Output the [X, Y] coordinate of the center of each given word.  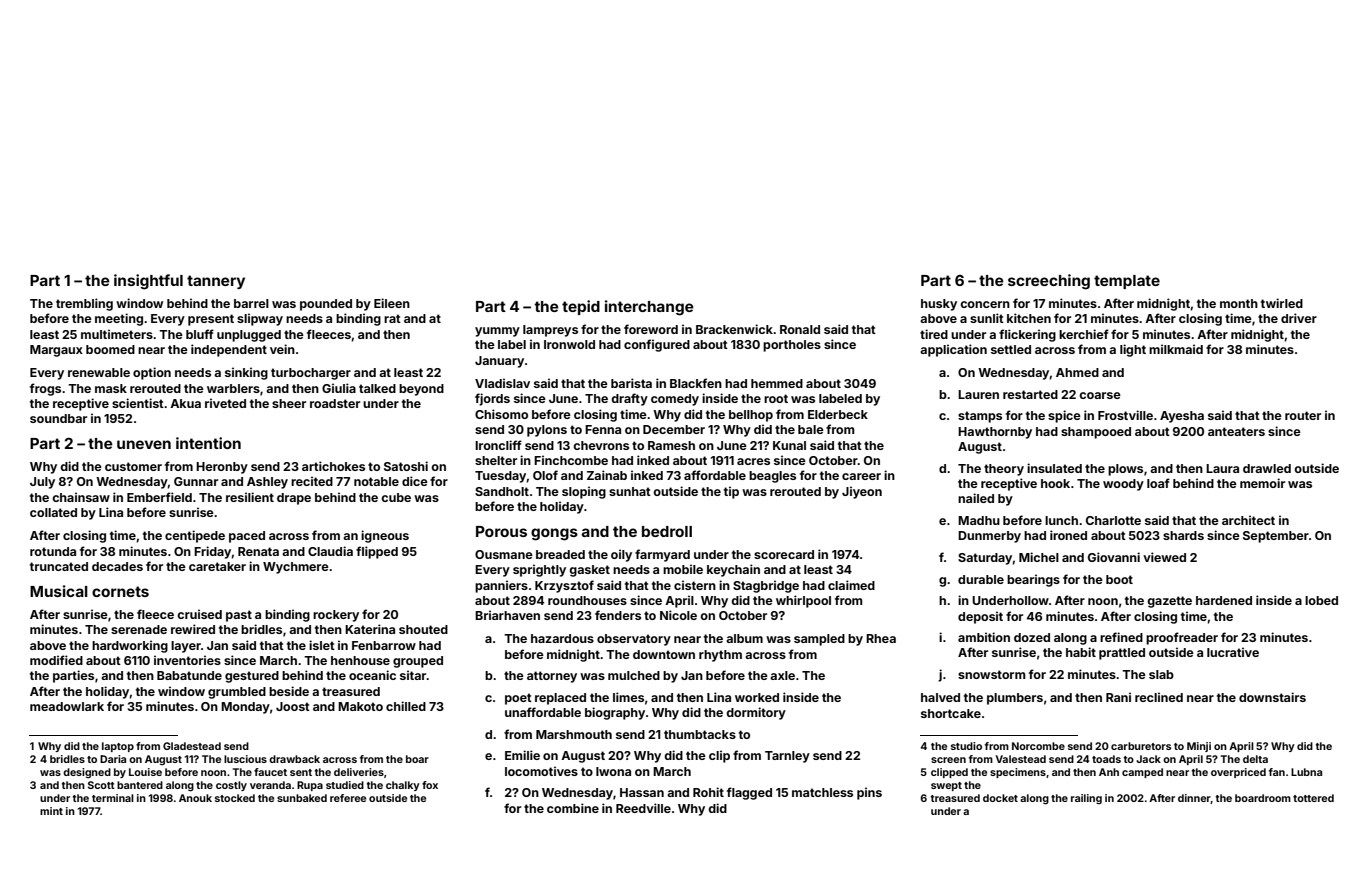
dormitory [756, 713]
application [953, 350]
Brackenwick [734, 329]
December [674, 429]
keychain [733, 570]
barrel [251, 303]
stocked [235, 798]
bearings [1033, 580]
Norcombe [1038, 746]
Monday [245, 708]
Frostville [1125, 415]
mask [111, 388]
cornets [120, 591]
